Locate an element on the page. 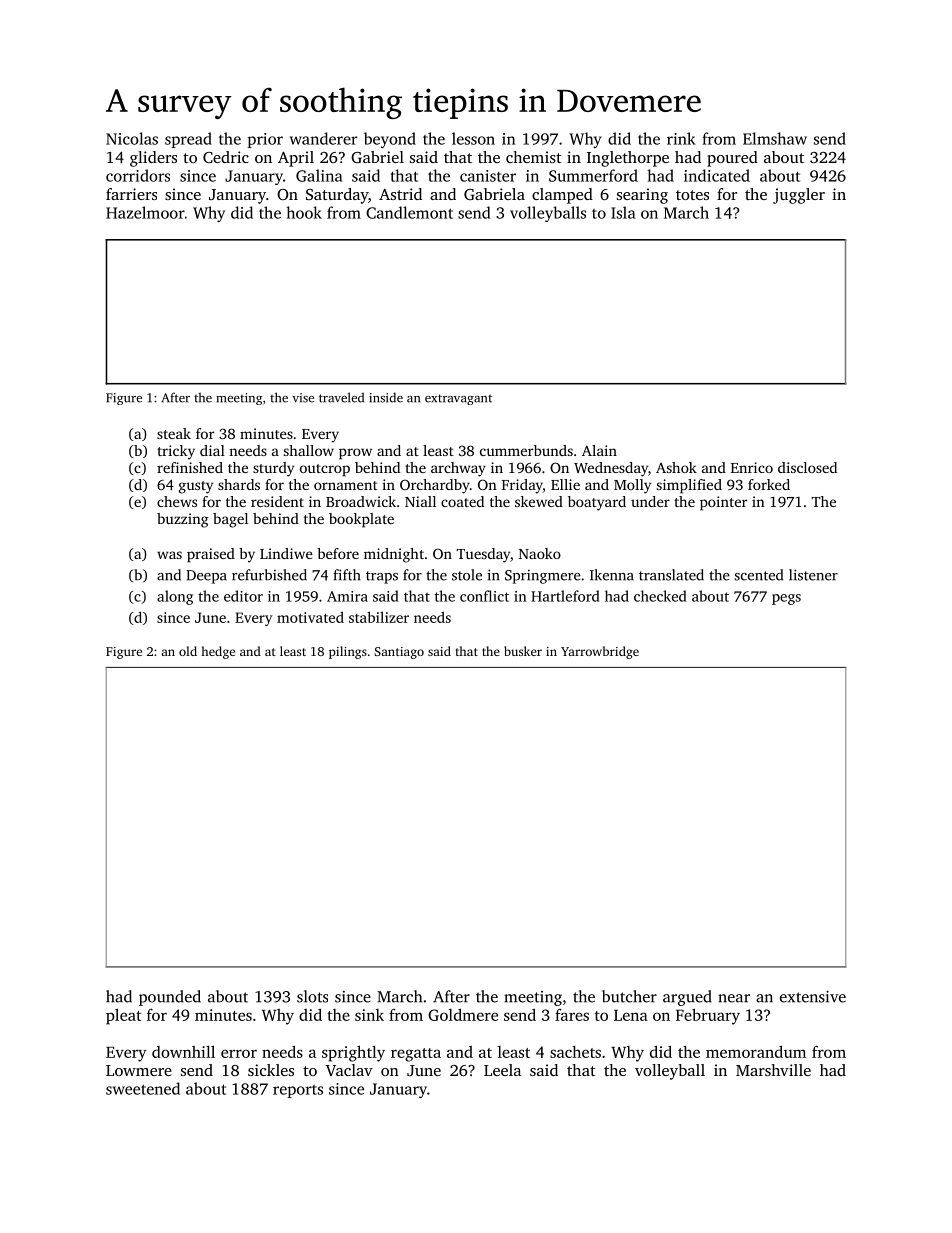  Niall is located at coordinates (420, 501).
